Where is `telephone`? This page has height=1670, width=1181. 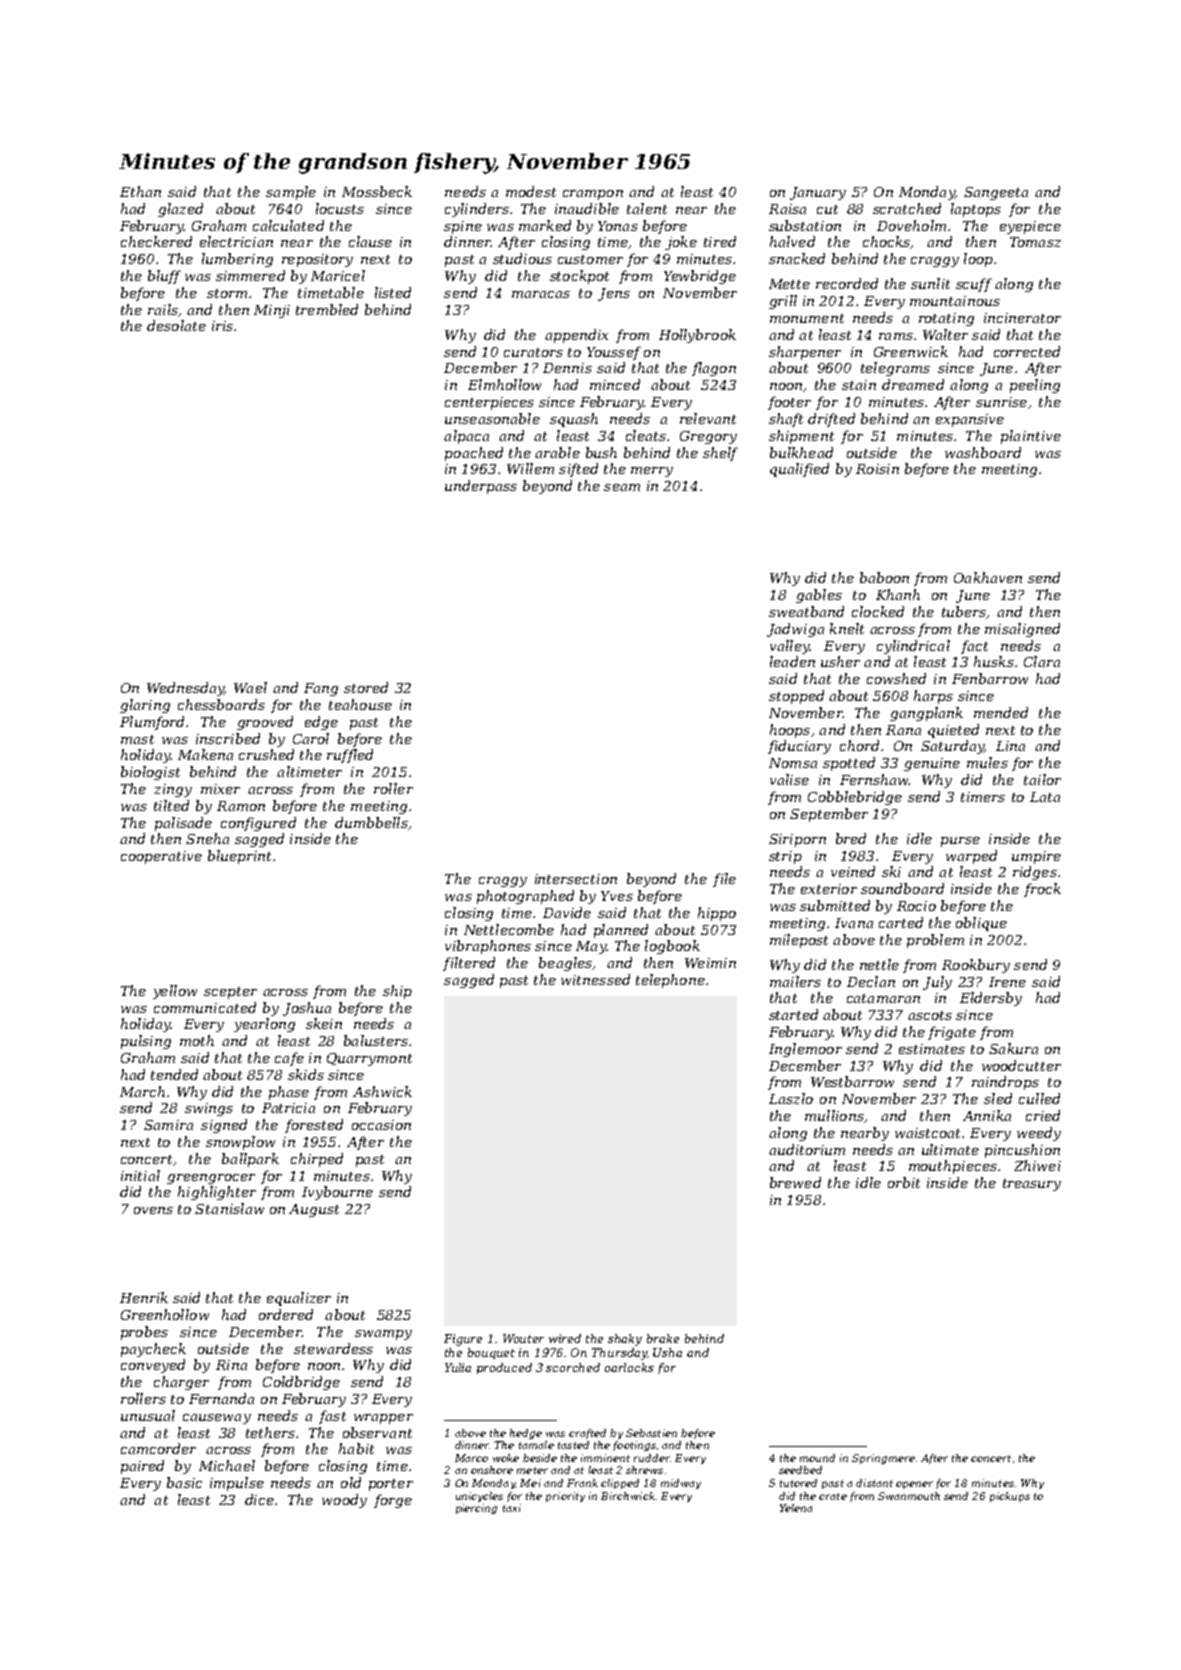
telephone is located at coordinates (670, 981).
